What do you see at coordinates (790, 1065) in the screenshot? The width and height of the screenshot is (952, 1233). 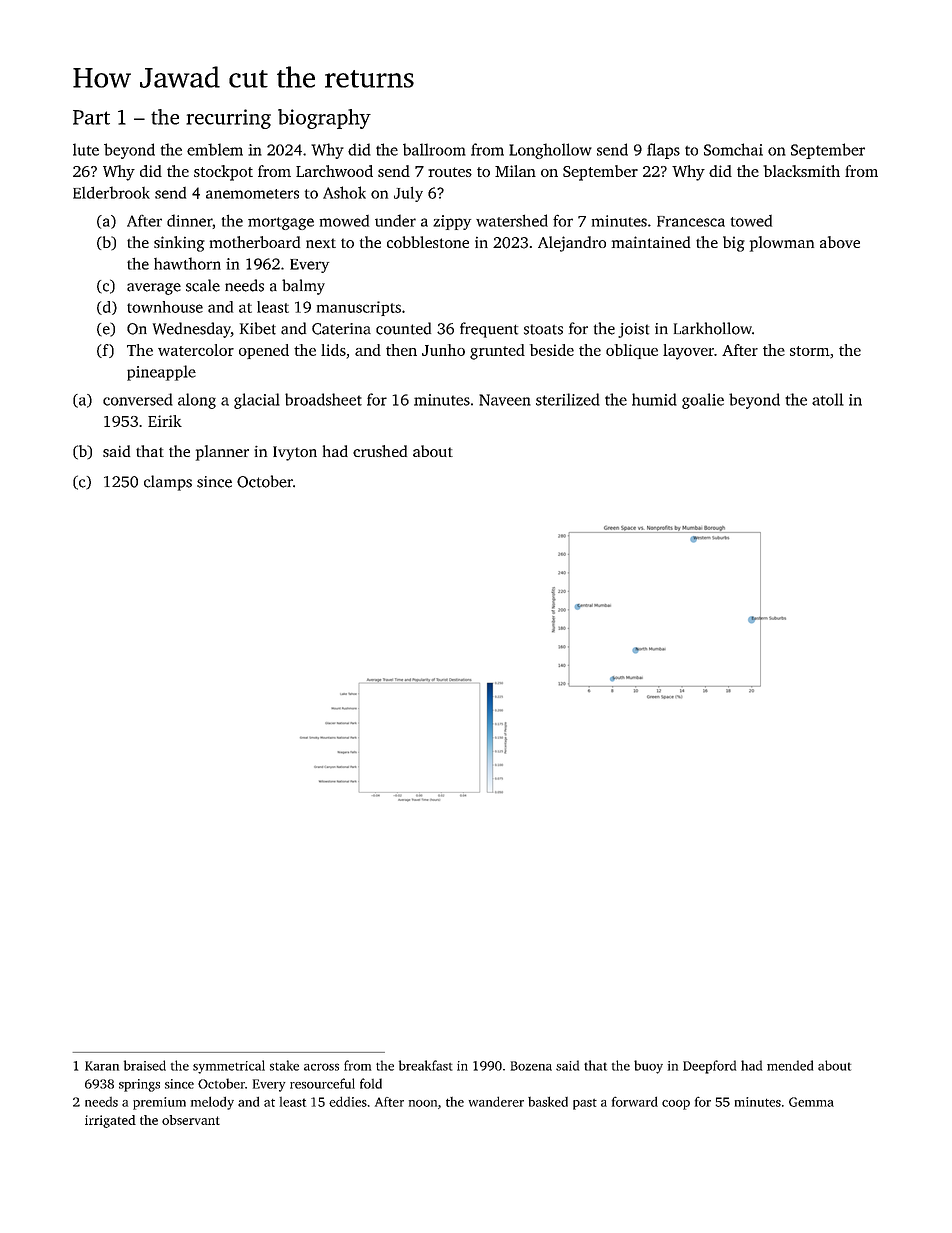 I see `mended` at bounding box center [790, 1065].
